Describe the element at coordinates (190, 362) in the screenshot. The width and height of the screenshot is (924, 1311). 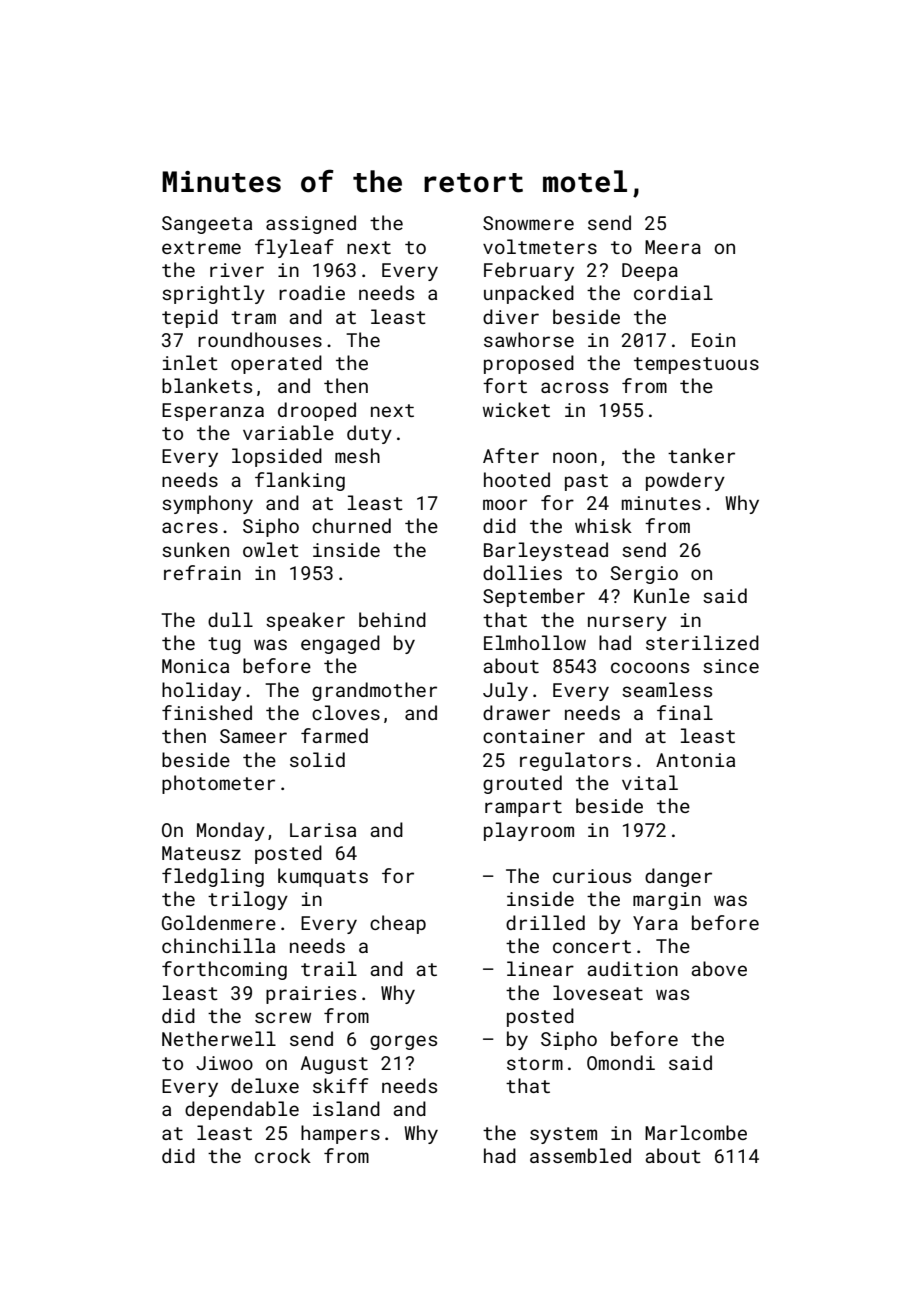
I see `inlet` at that location.
